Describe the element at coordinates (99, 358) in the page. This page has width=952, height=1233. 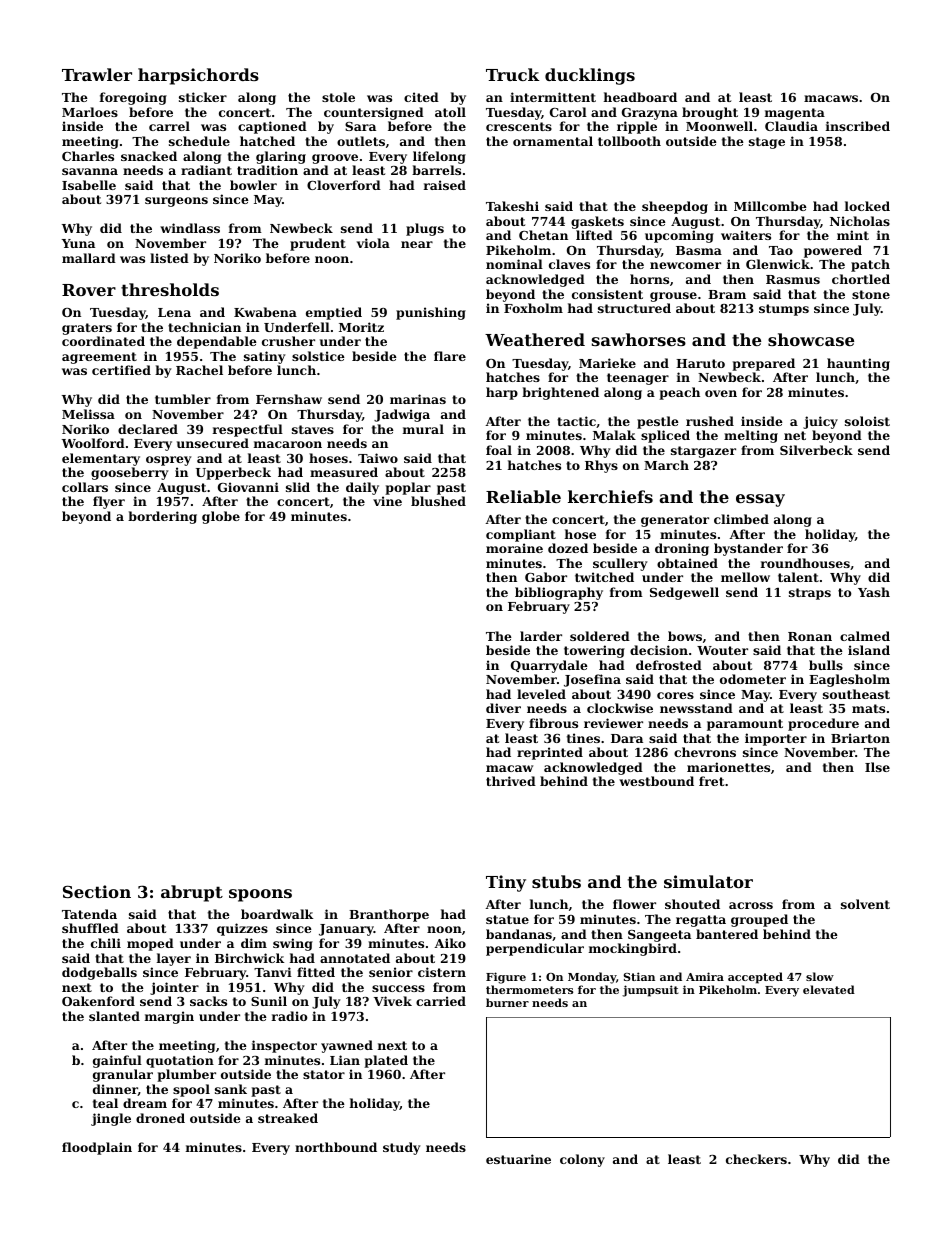
I see `agreement` at that location.
